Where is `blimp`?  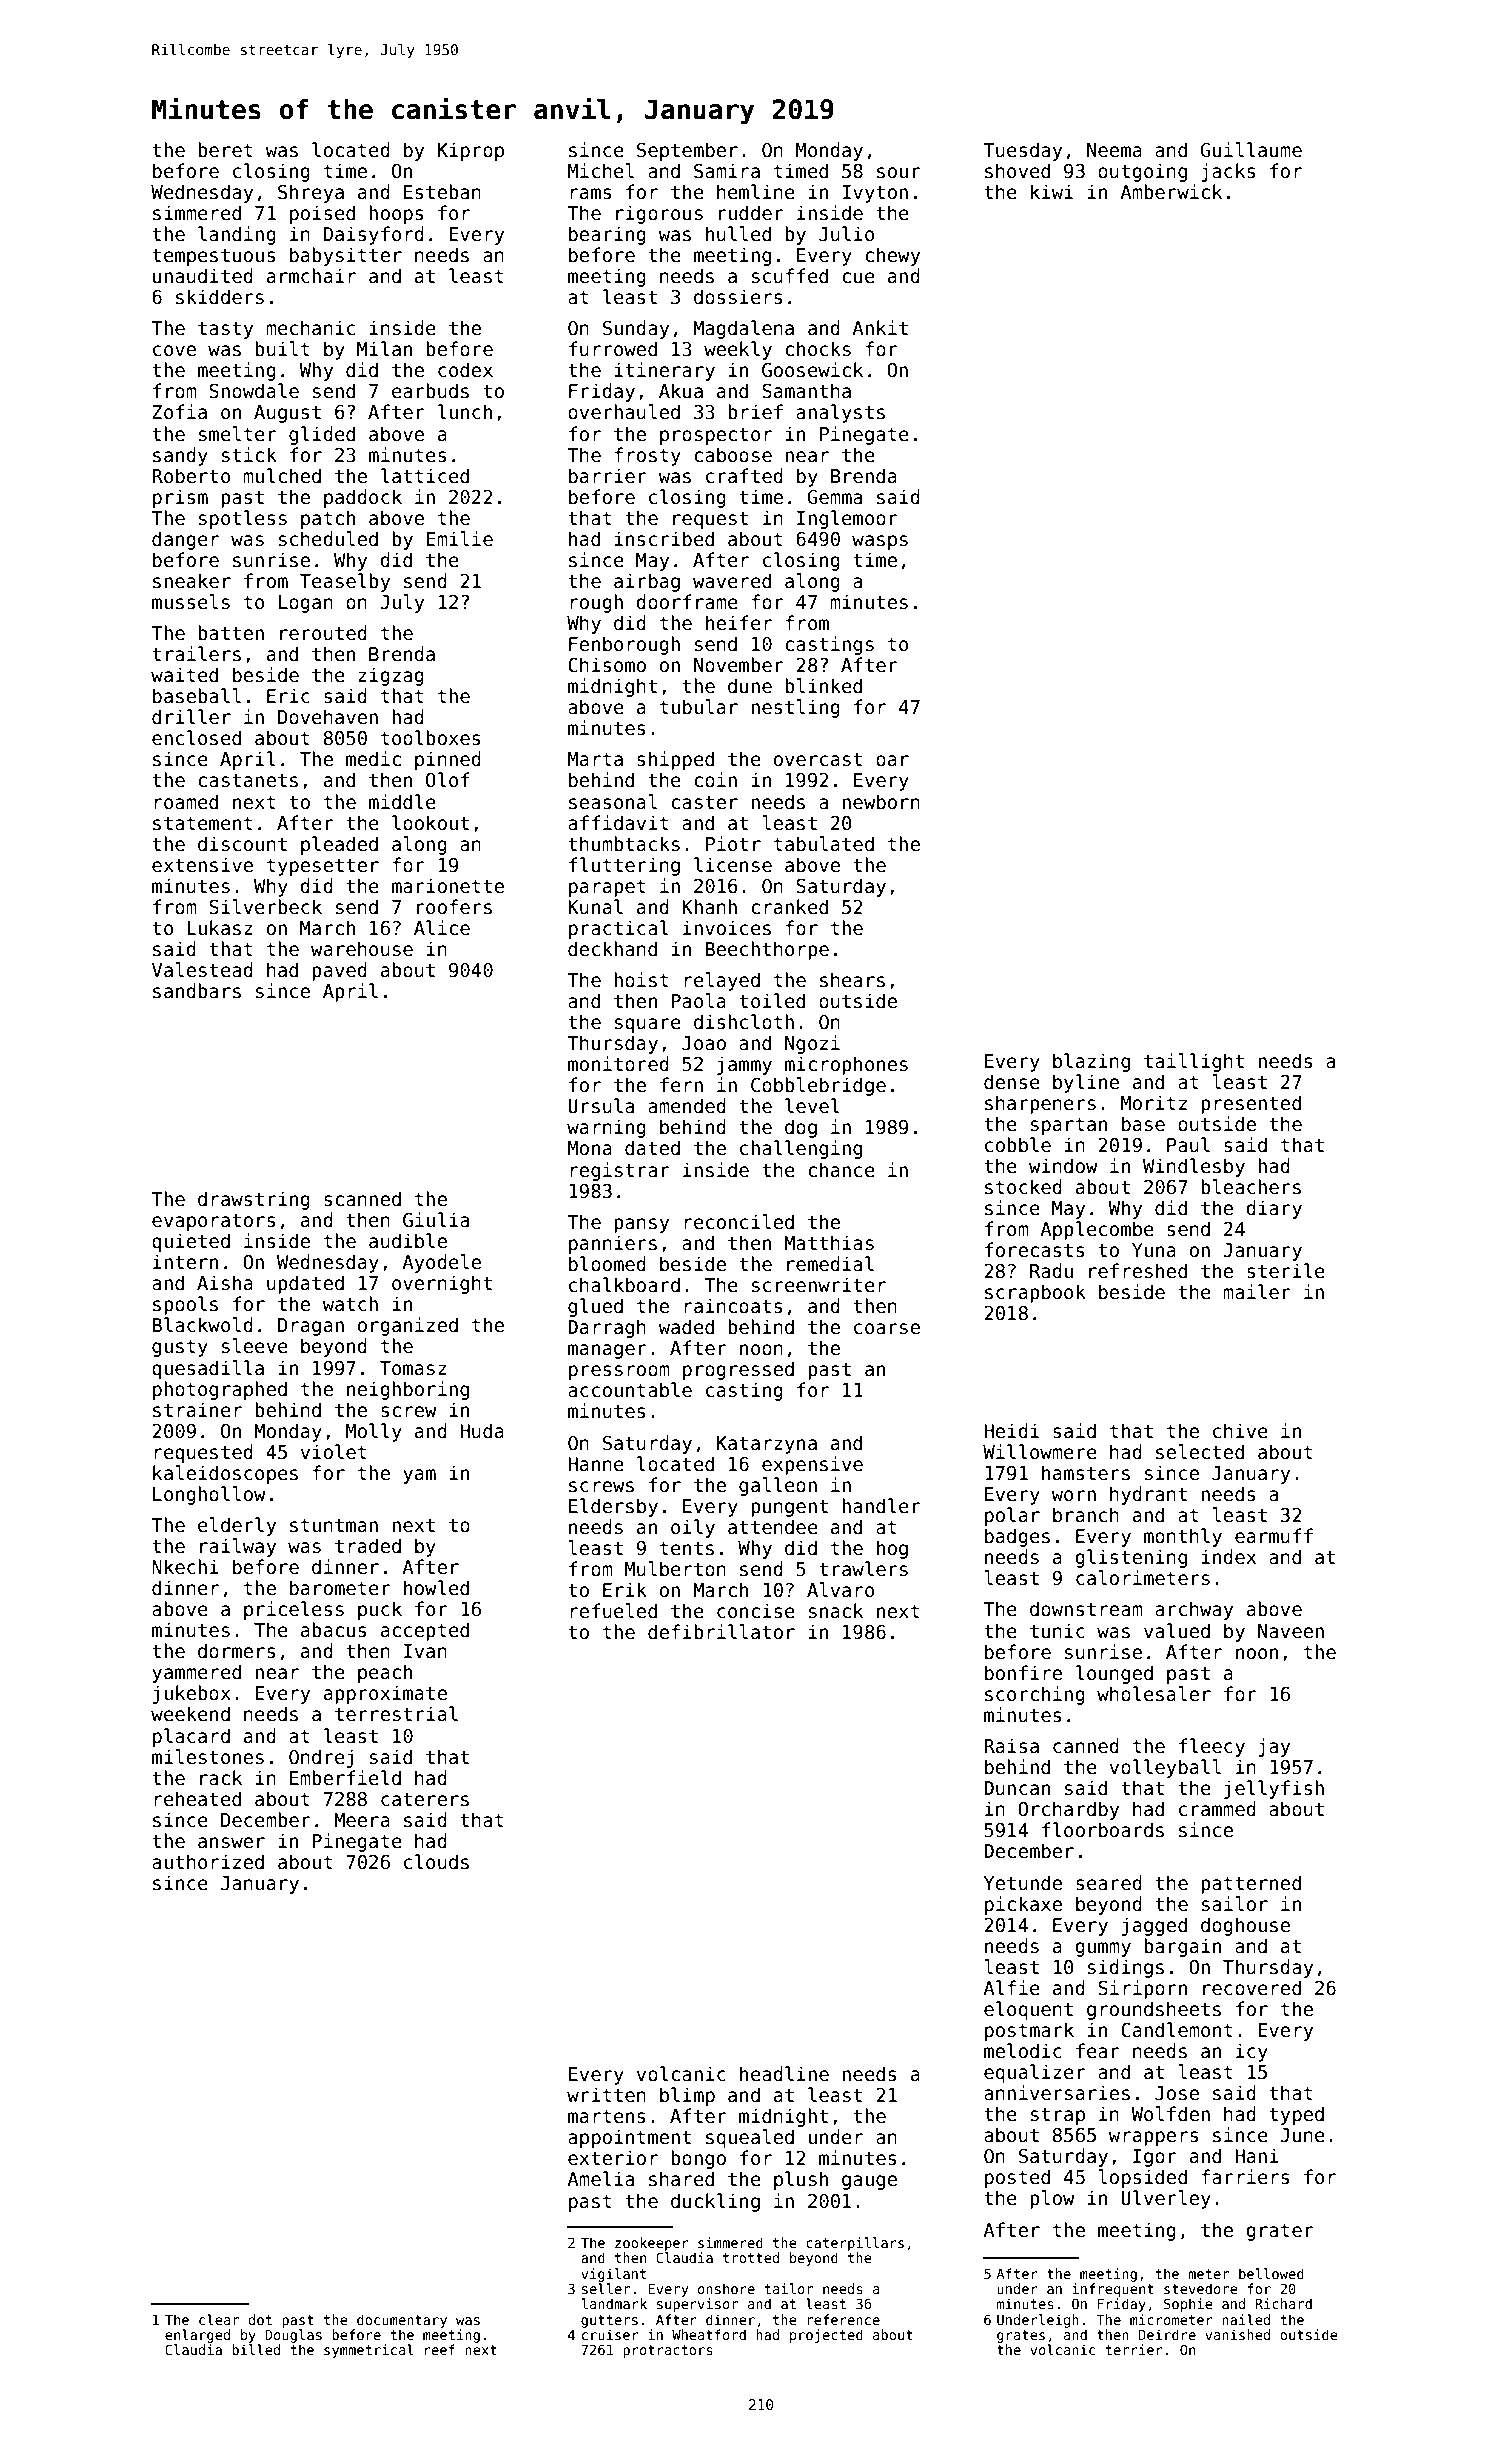
blimp is located at coordinates (687, 2096).
